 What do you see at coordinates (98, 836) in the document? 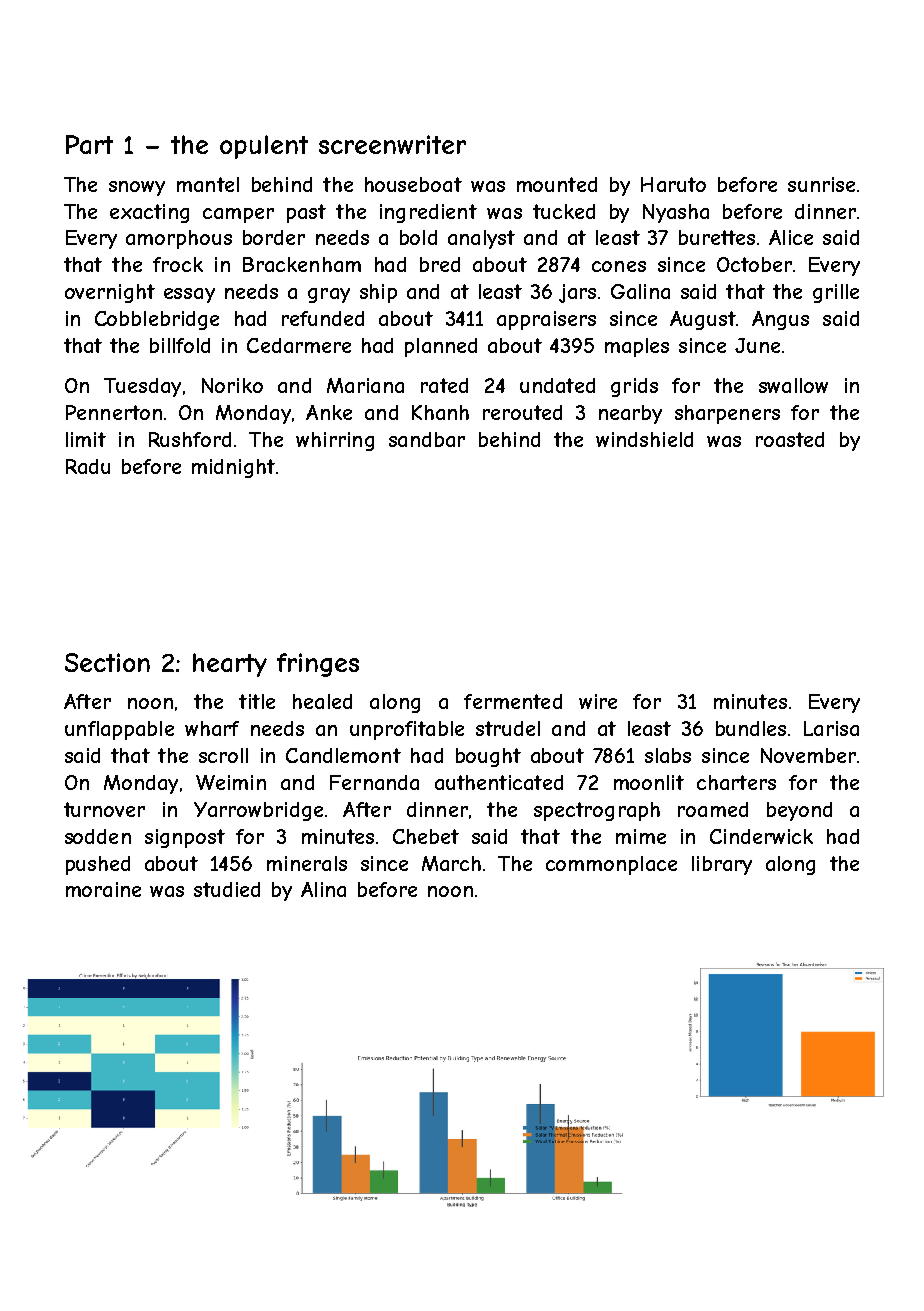
I see `sodden` at bounding box center [98, 836].
